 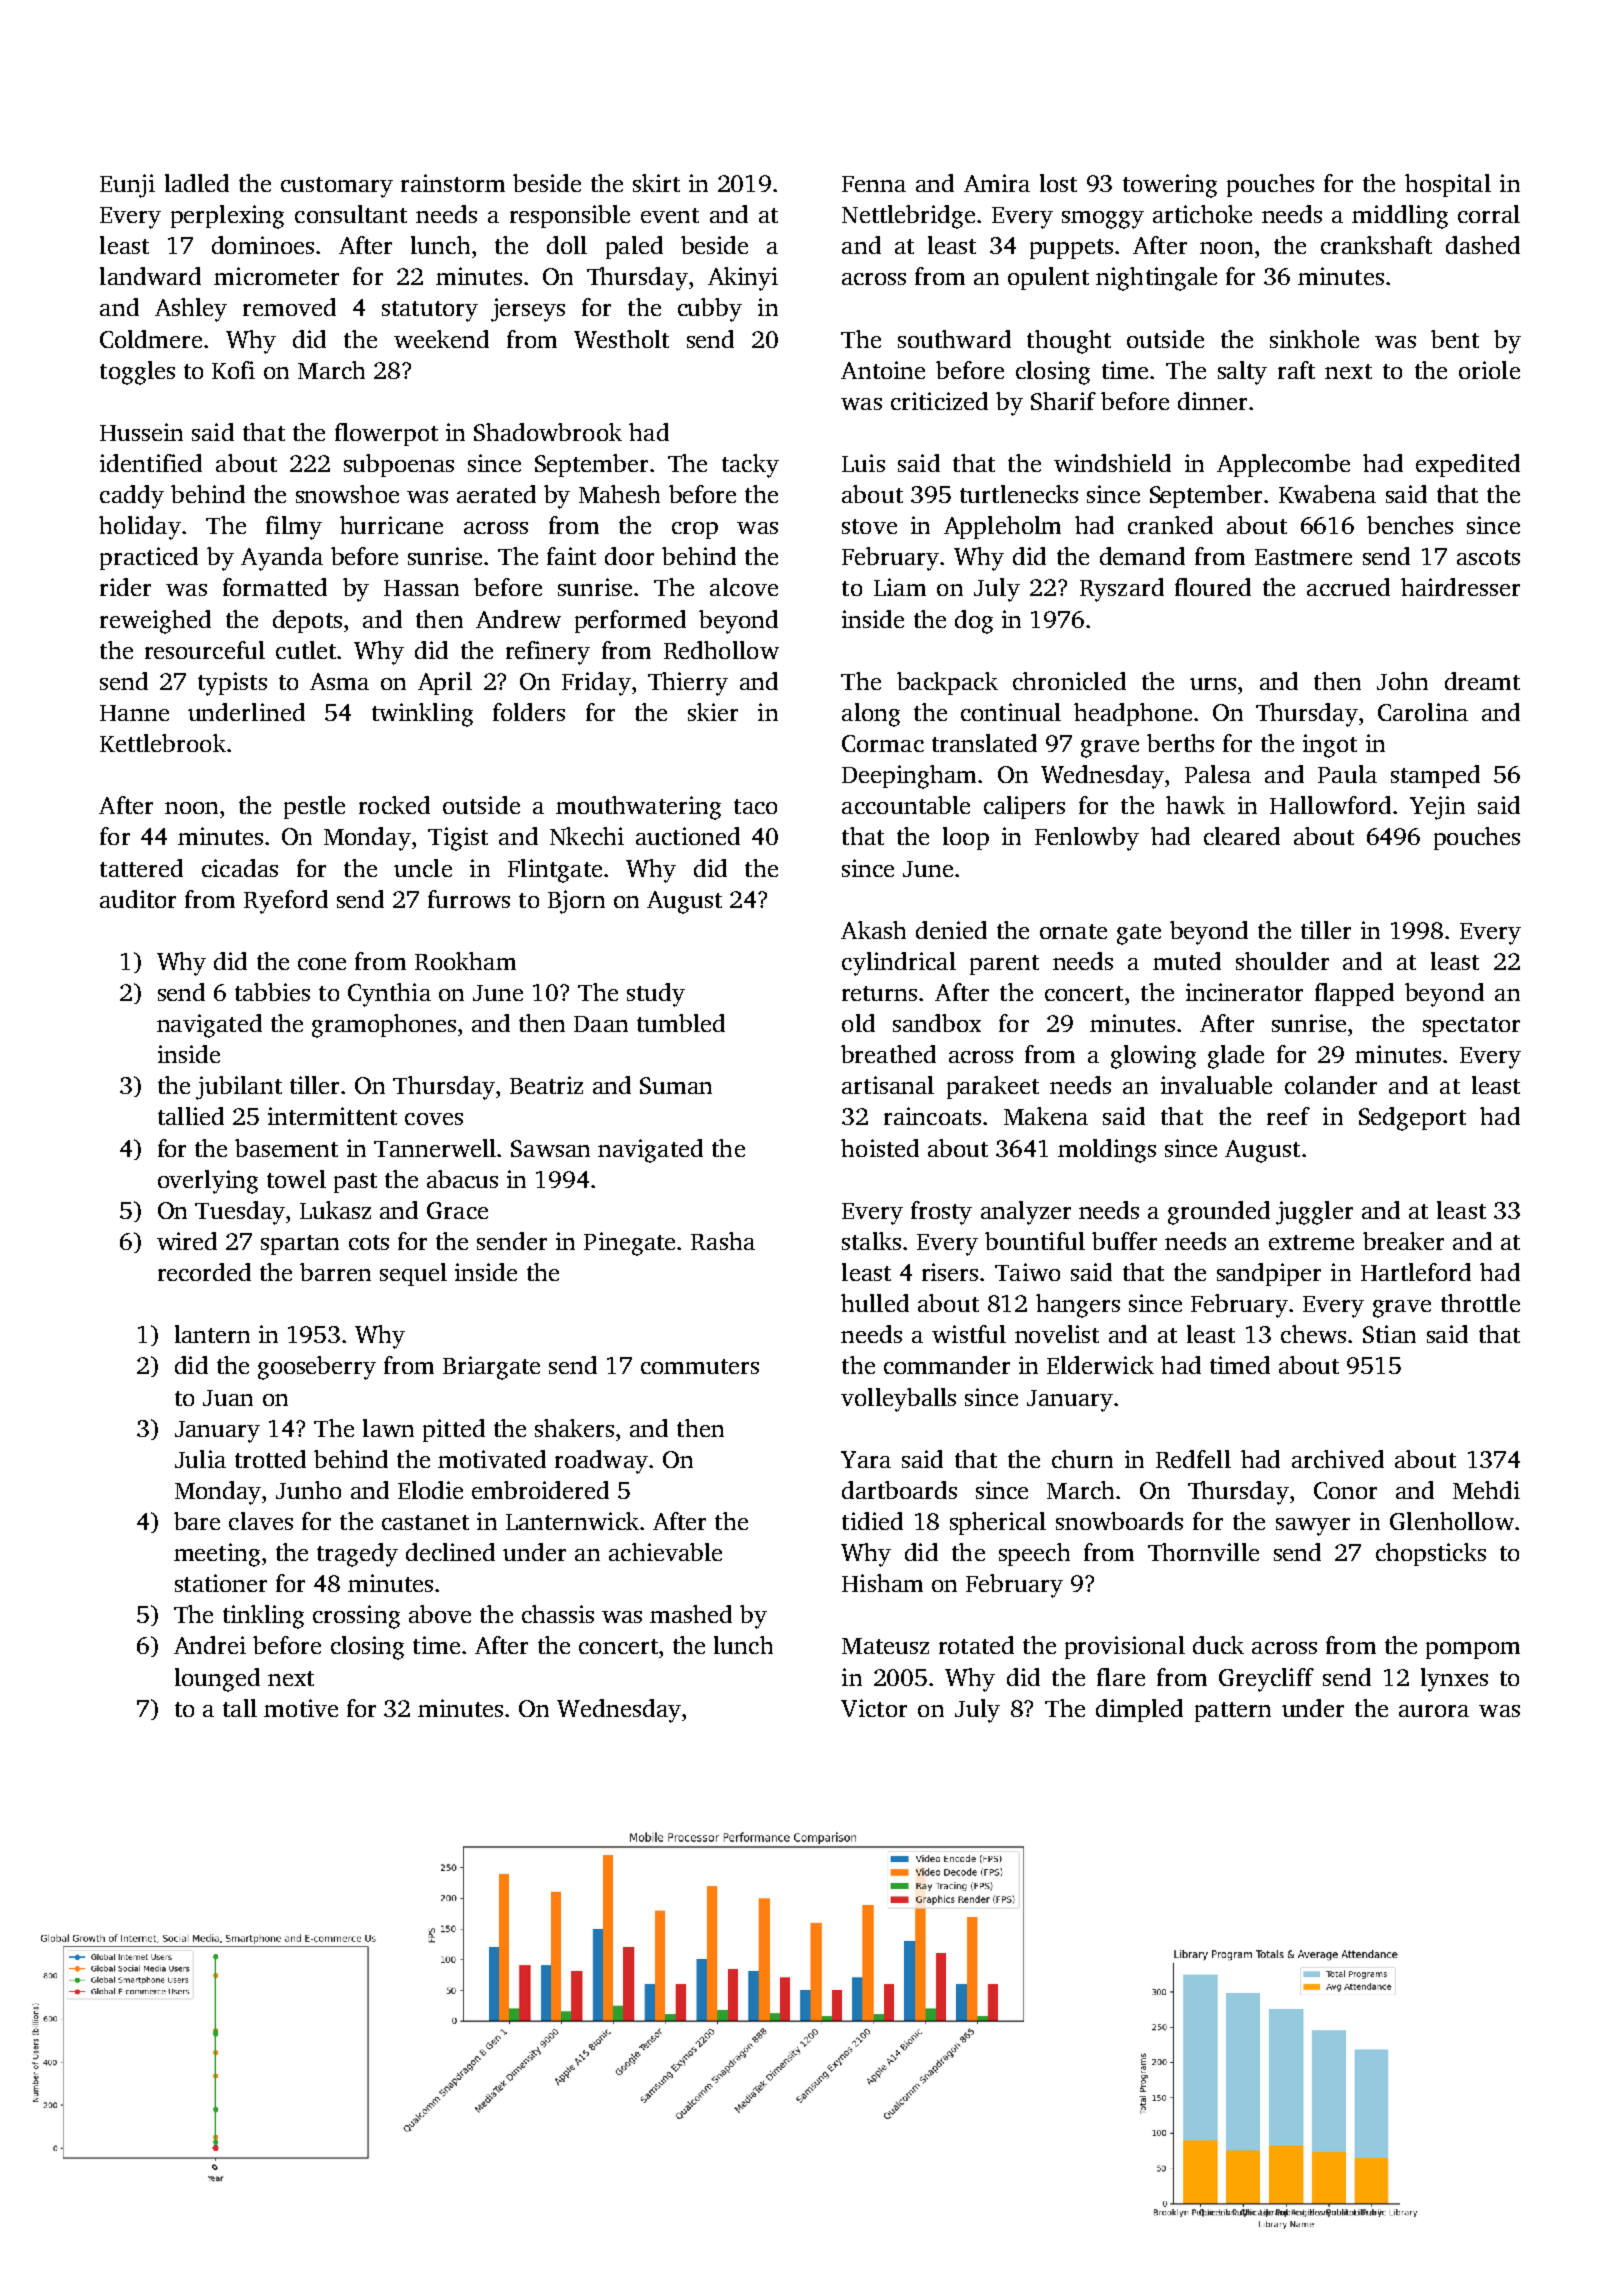 What do you see at coordinates (263, 245) in the screenshot?
I see `dominoes` at bounding box center [263, 245].
